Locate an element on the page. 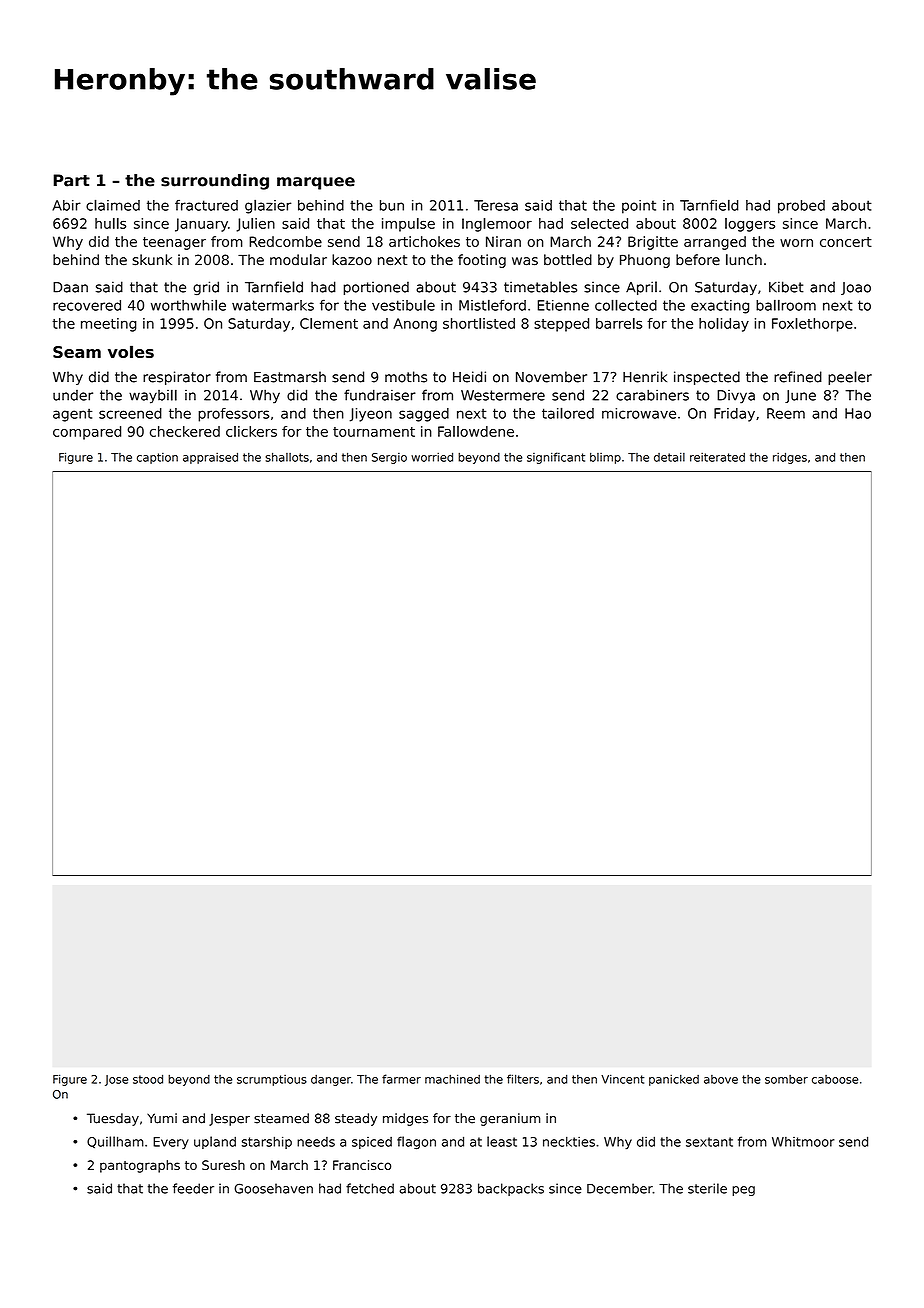 The width and height of the page is (924, 1308). worthwhile is located at coordinates (188, 305).
